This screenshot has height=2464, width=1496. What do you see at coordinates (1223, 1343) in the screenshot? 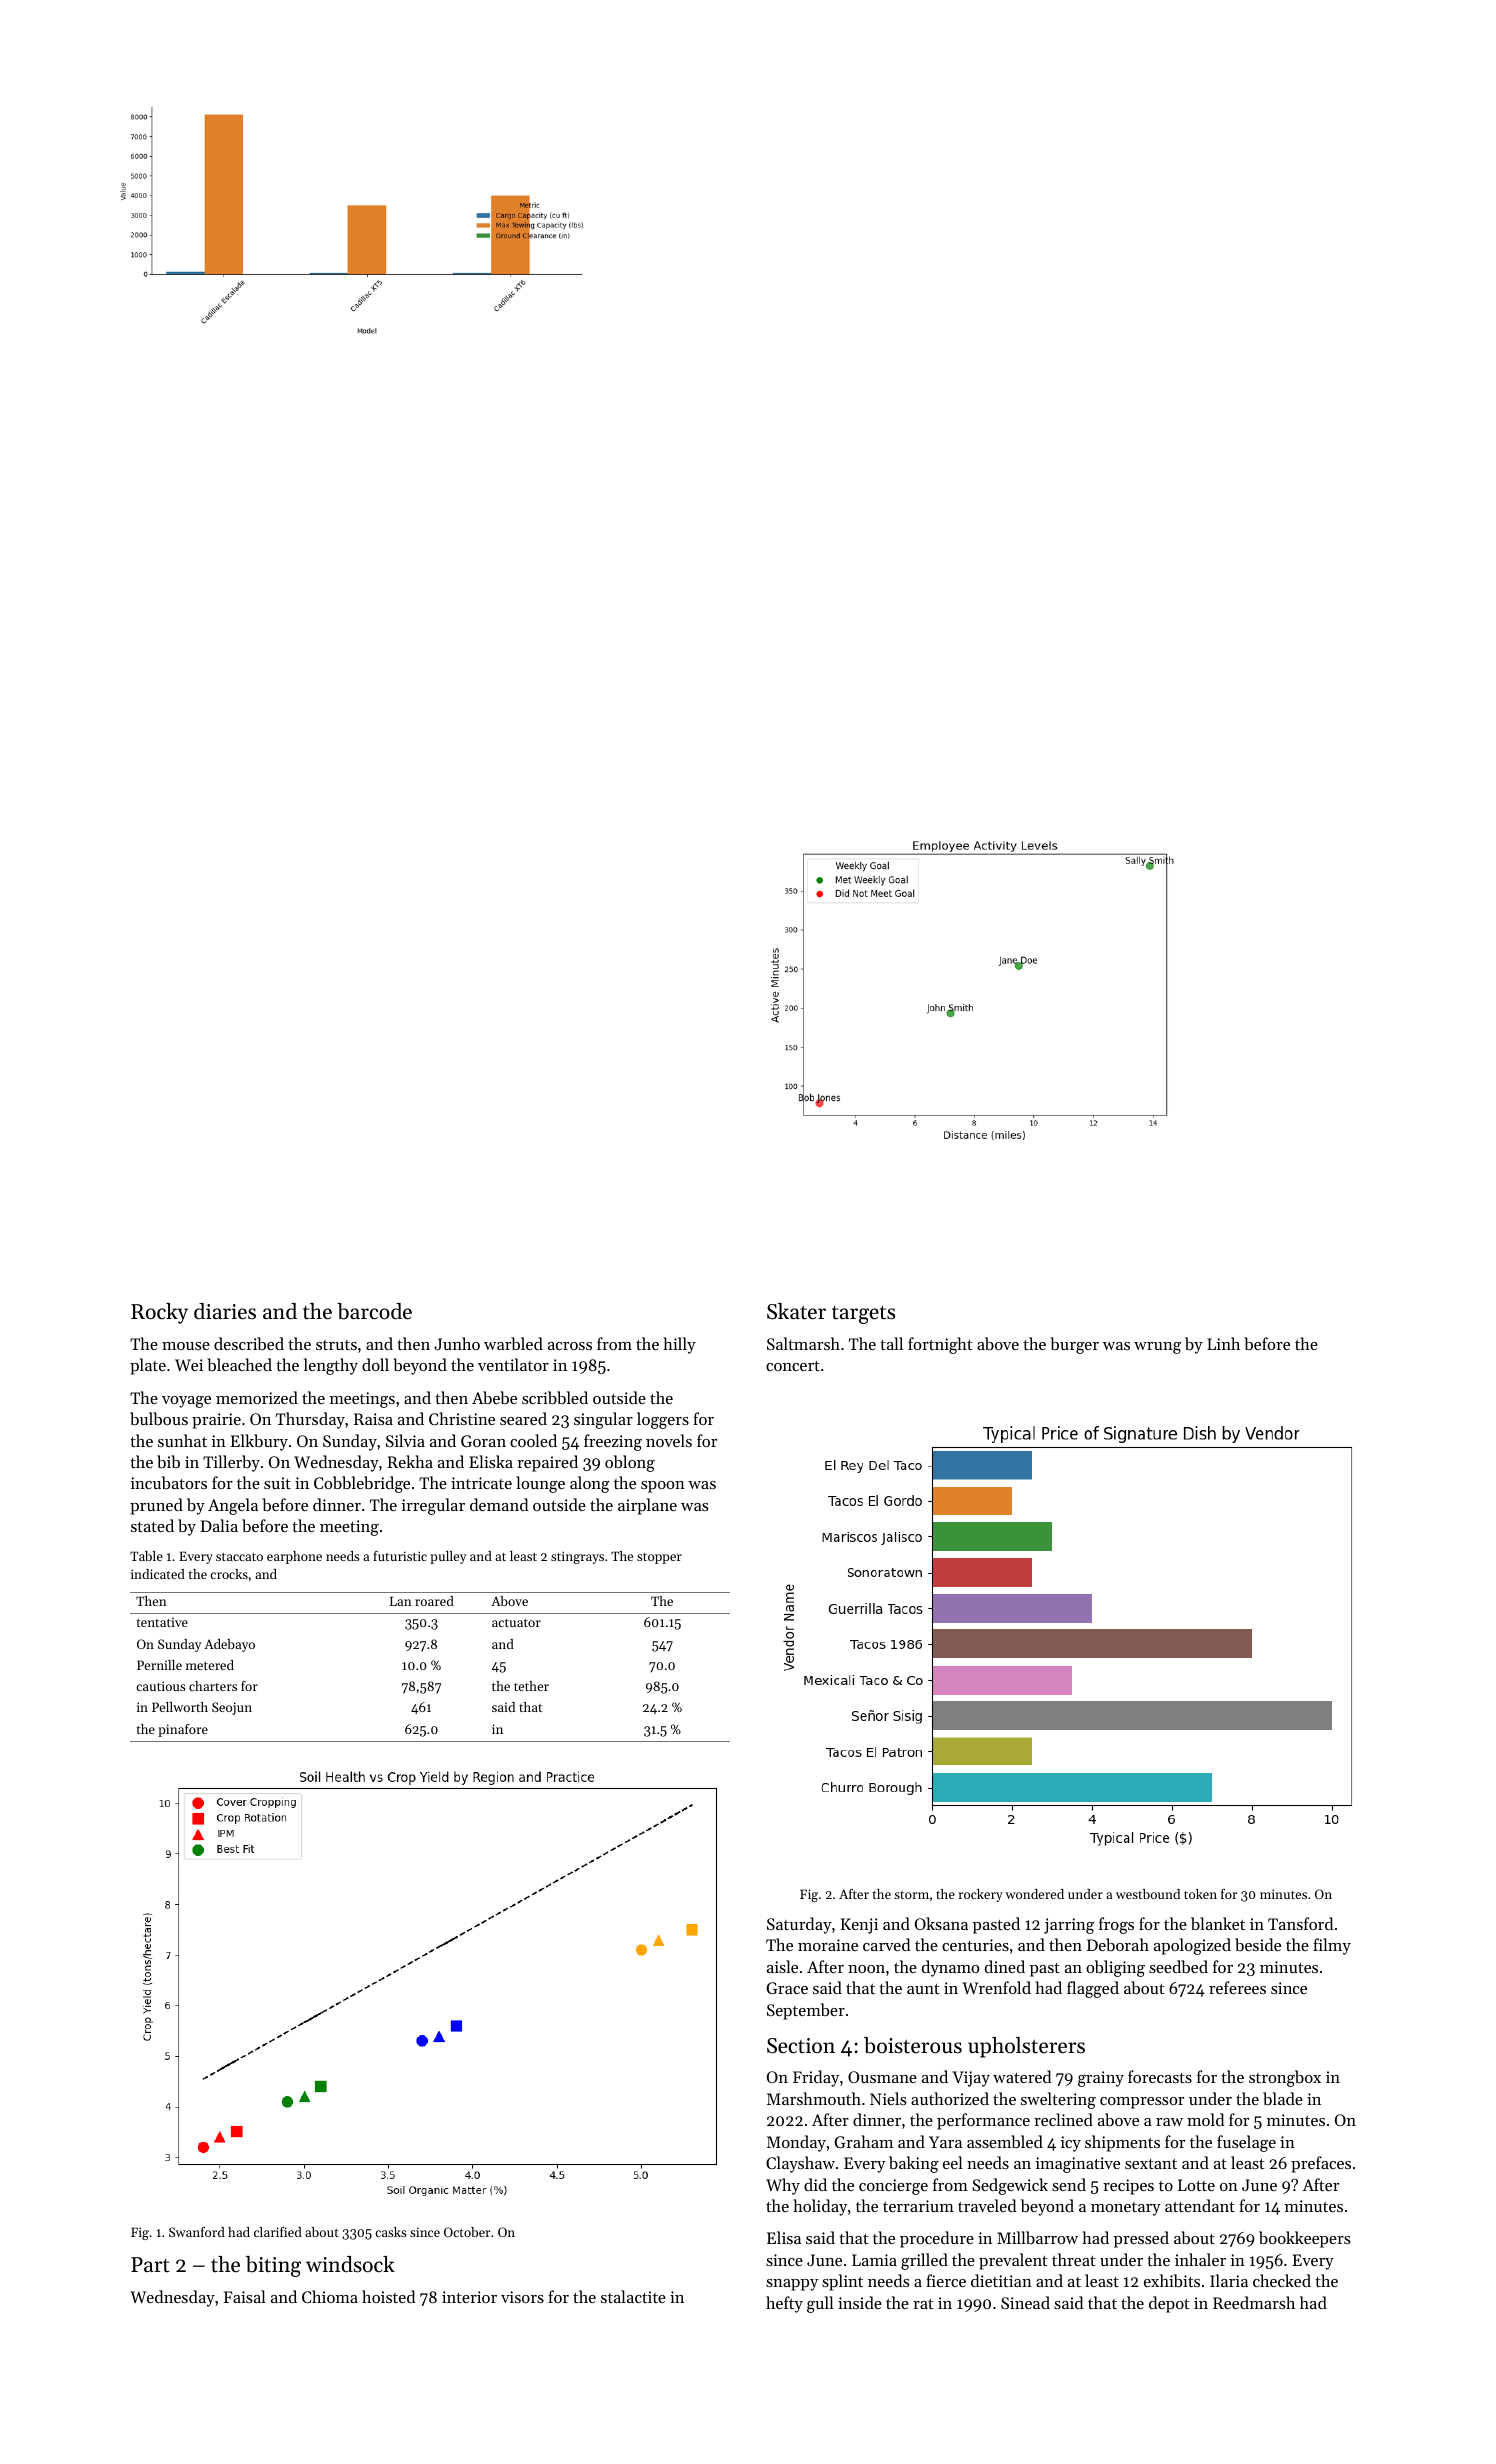
I see `Linh` at bounding box center [1223, 1343].
